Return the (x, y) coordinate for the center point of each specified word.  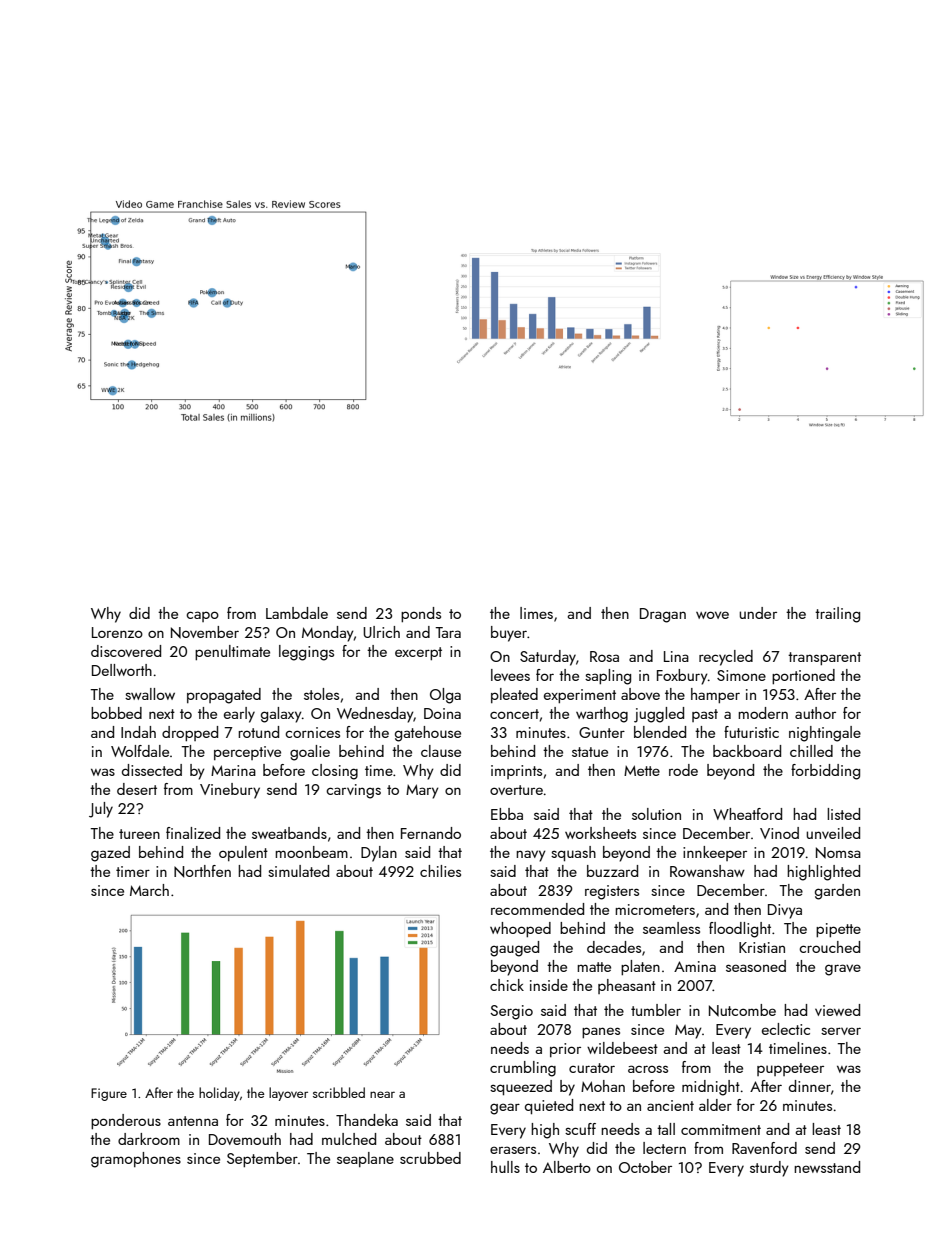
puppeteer (790, 1069)
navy (531, 856)
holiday (219, 1094)
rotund (258, 732)
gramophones (136, 1160)
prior (565, 1050)
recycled (726, 658)
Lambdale (297, 613)
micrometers (655, 909)
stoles (321, 694)
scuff (580, 1129)
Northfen (202, 871)
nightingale (825, 734)
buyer (509, 634)
